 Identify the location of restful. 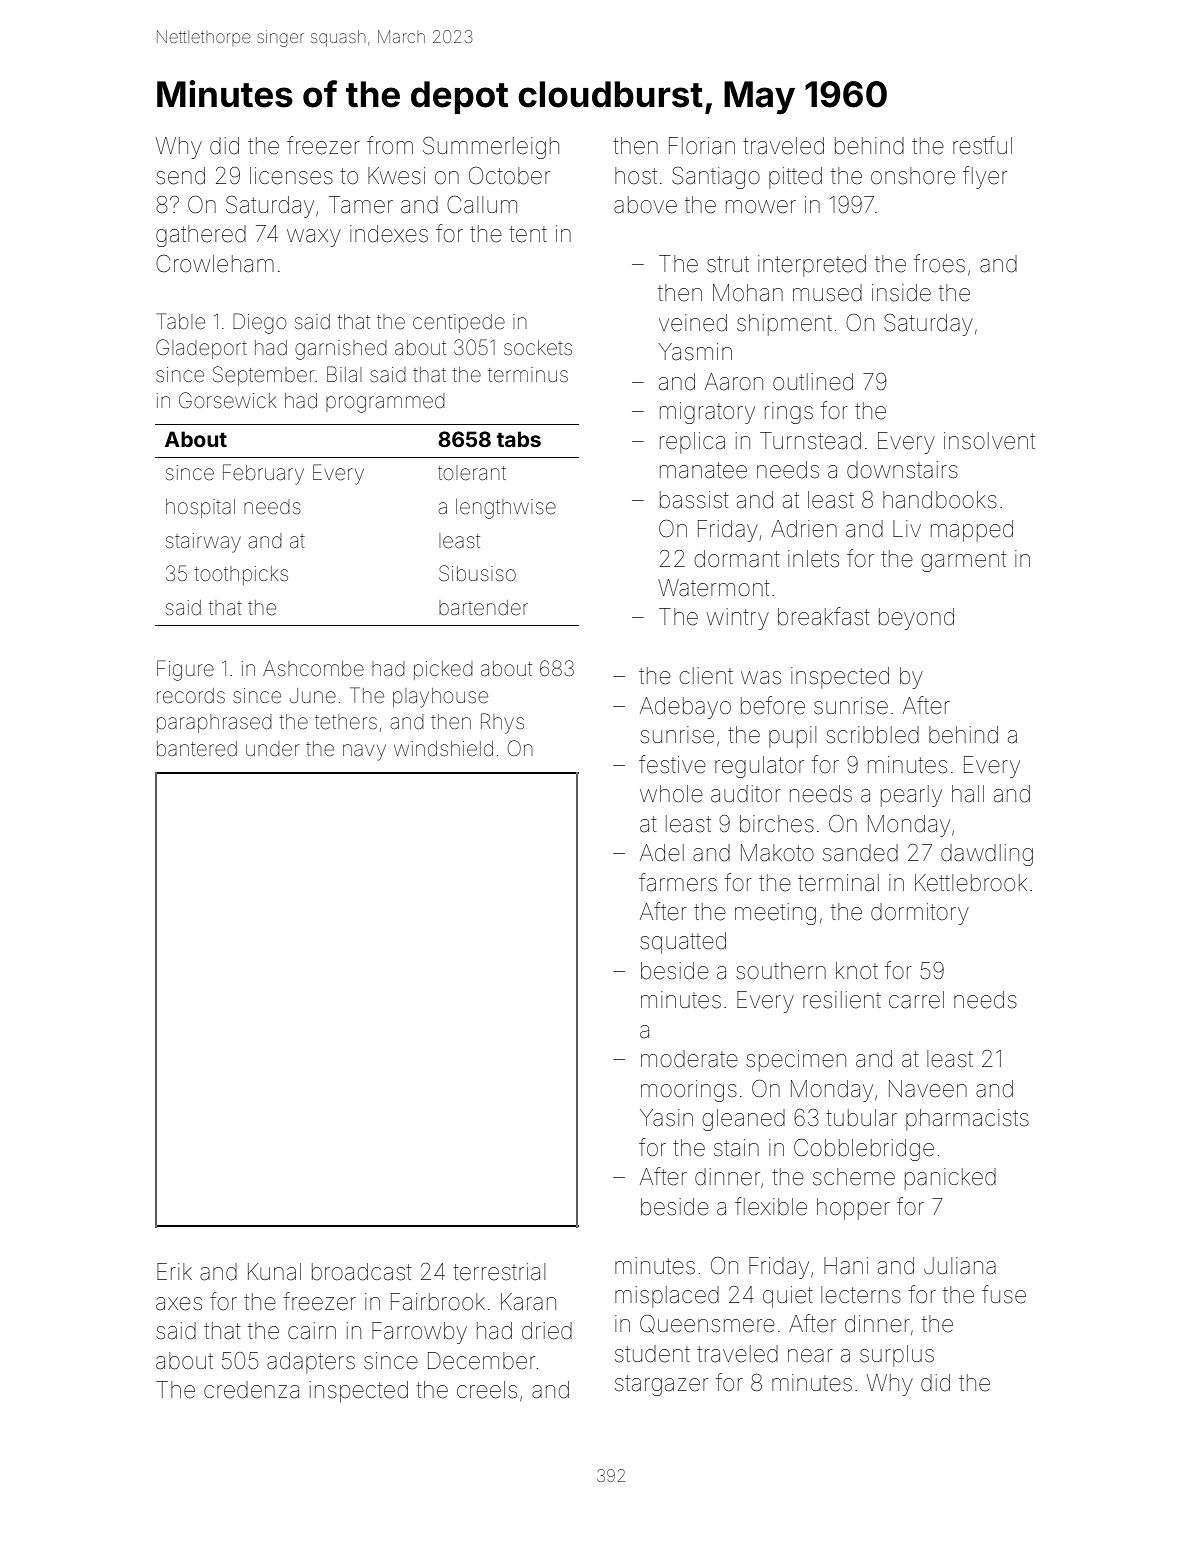
(982, 145).
